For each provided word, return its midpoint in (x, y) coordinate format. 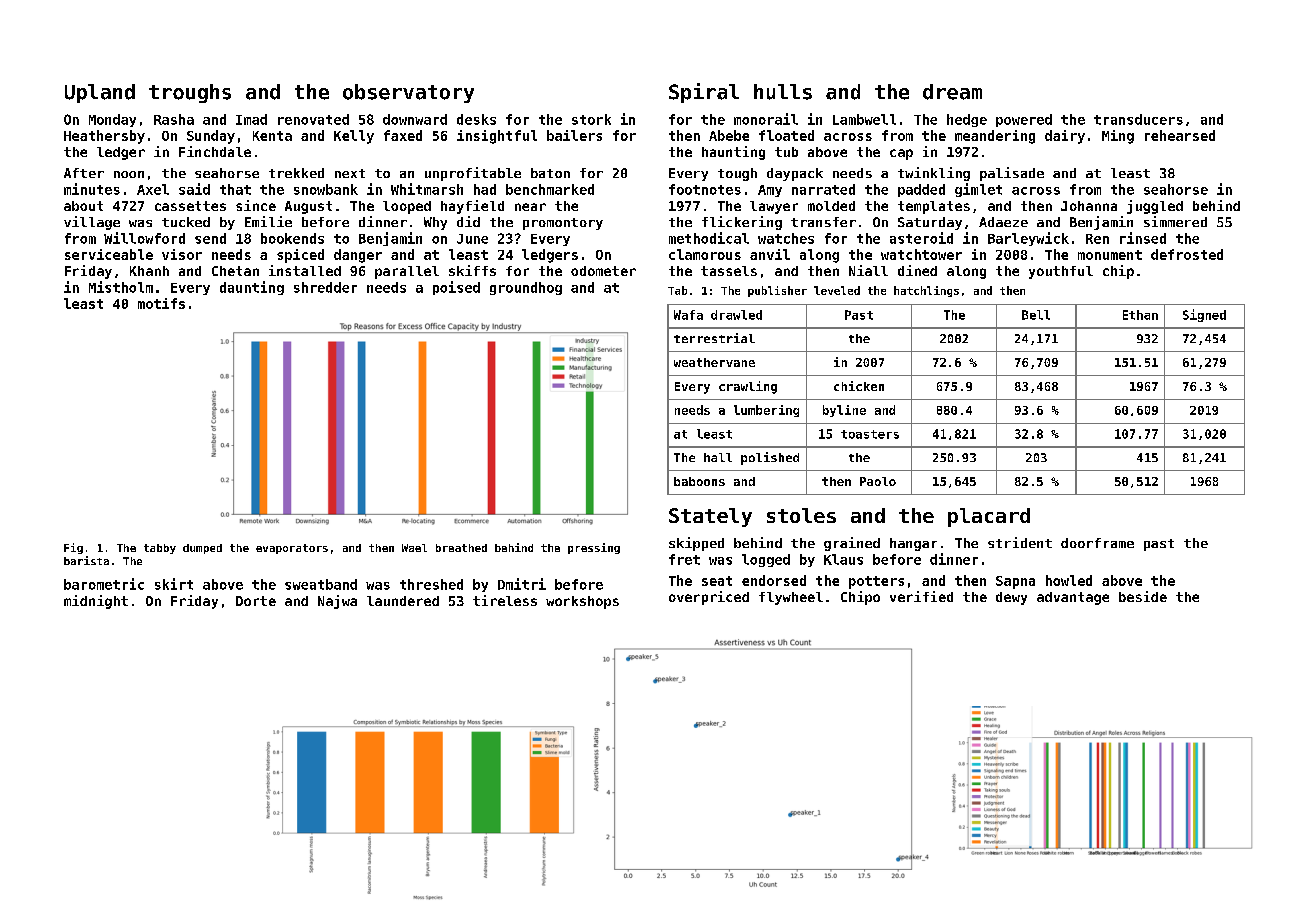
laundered (403, 601)
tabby (160, 549)
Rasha (174, 119)
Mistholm (121, 287)
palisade (1012, 174)
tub (786, 152)
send (210, 238)
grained (852, 544)
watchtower (921, 254)
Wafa (688, 315)
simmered (1175, 221)
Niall (868, 270)
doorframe (1097, 543)
